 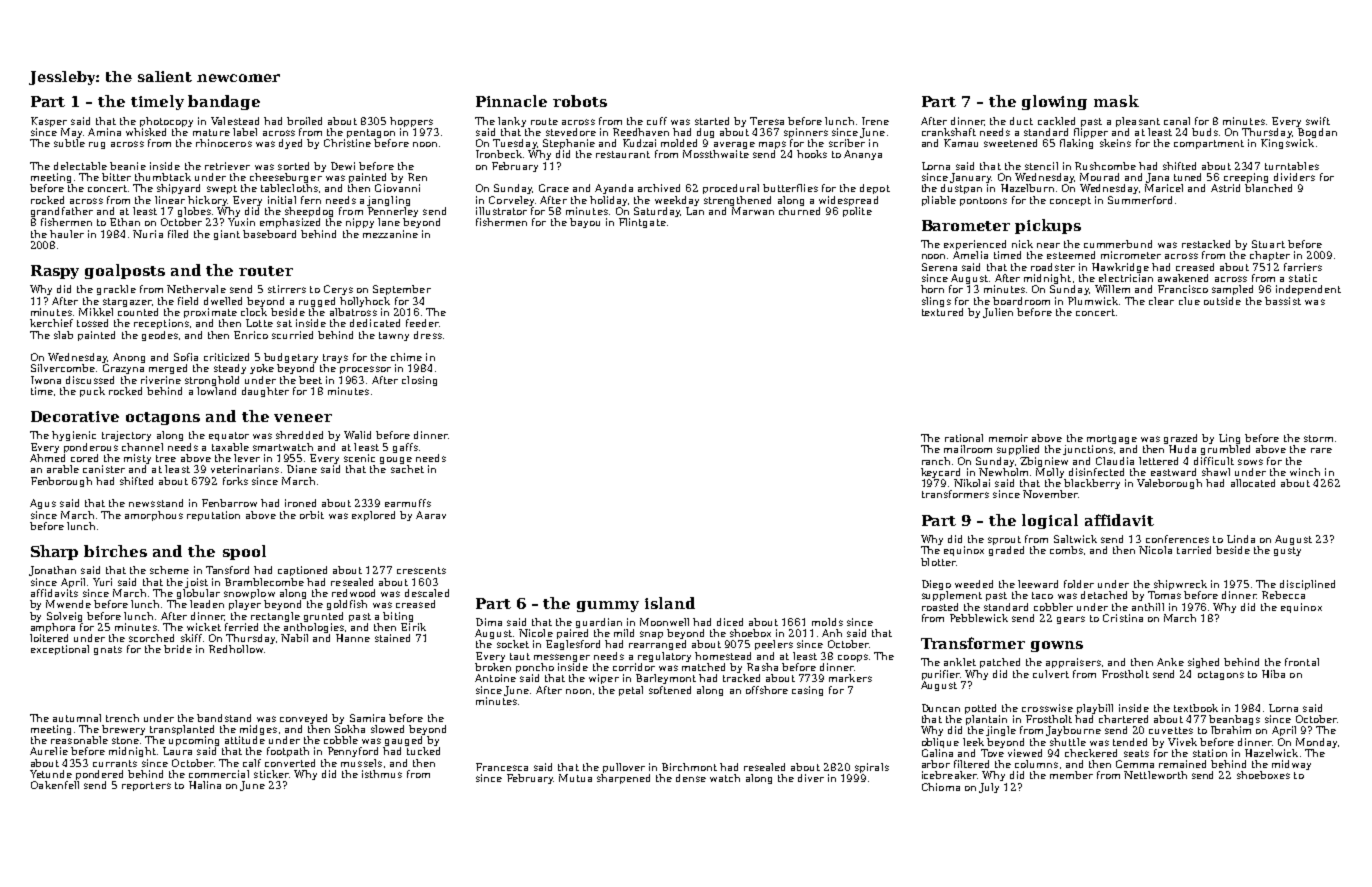 What do you see at coordinates (43, 504) in the screenshot?
I see `Agus` at bounding box center [43, 504].
